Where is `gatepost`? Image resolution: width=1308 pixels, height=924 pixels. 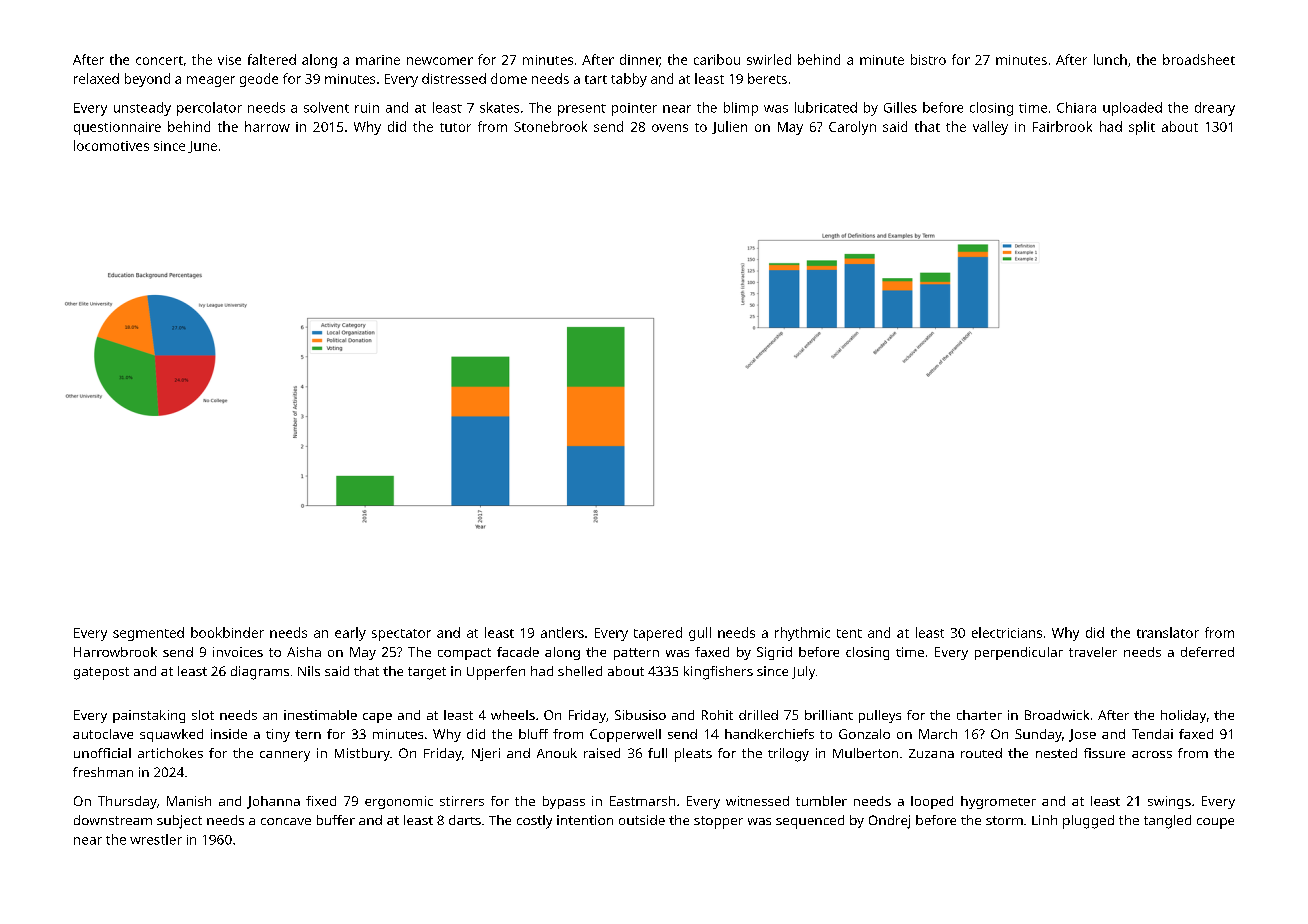 gatepost is located at coordinates (101, 673).
